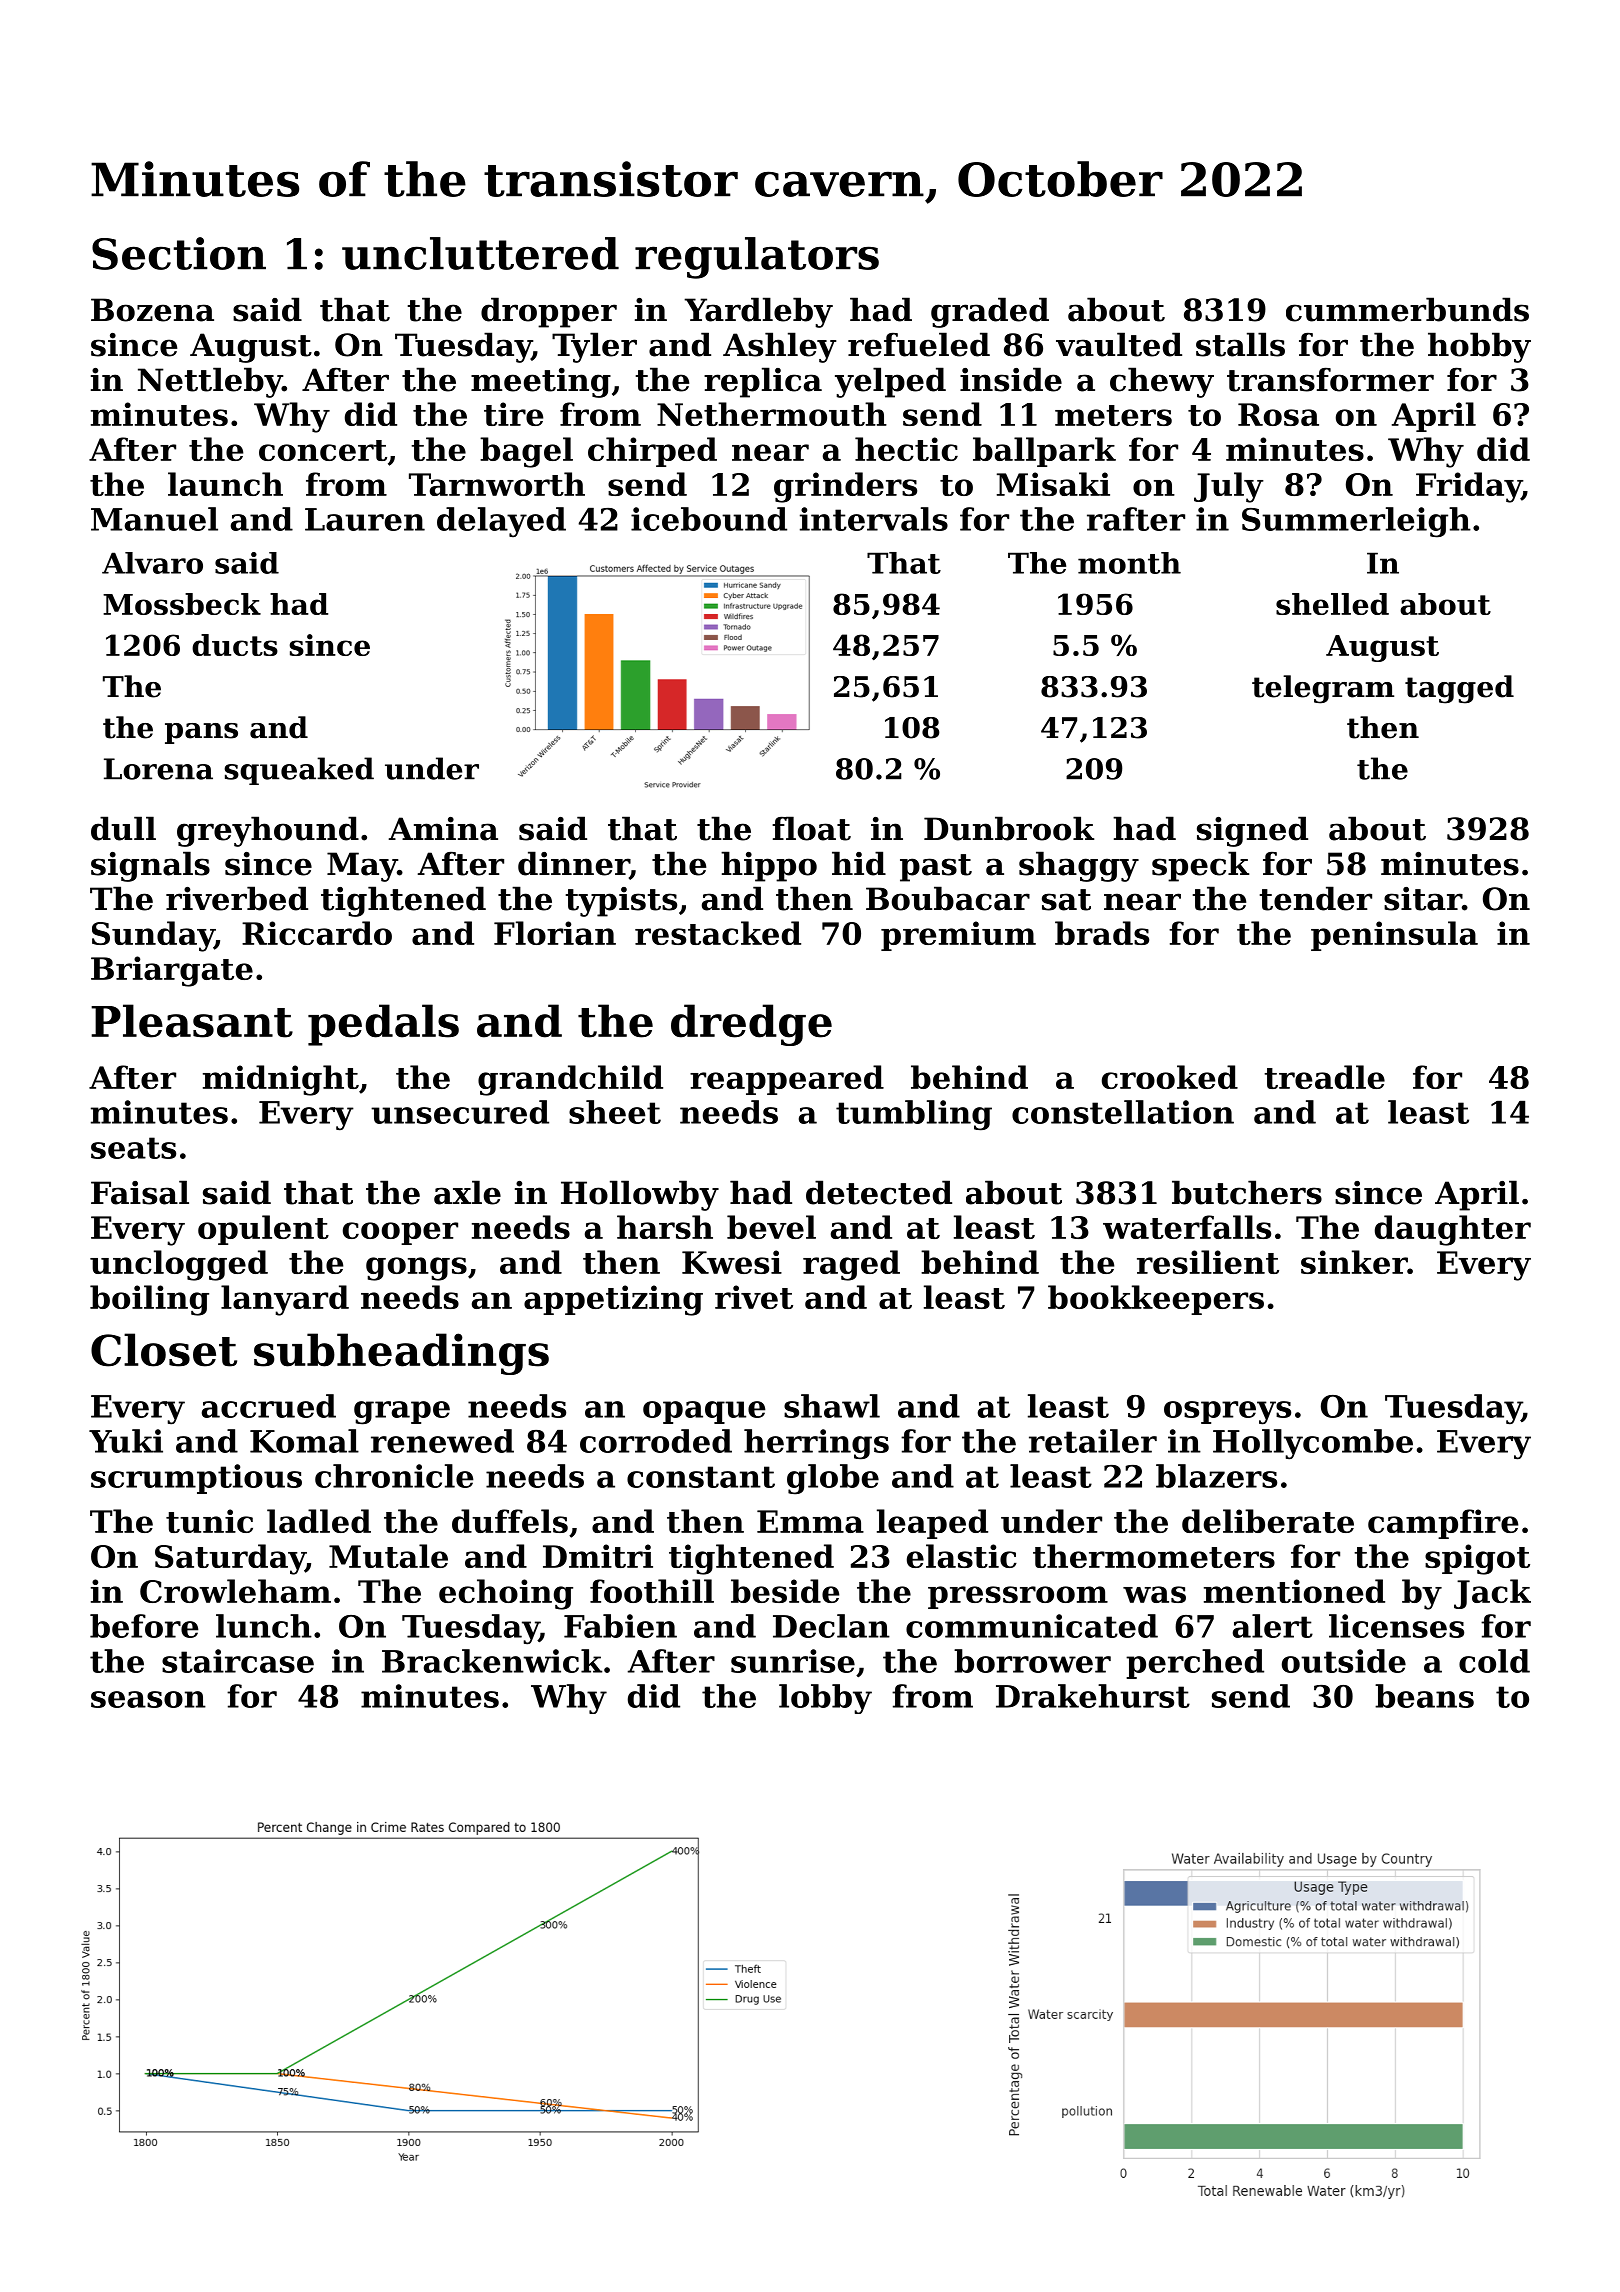 This page has width=1620, height=2292. Describe the element at coordinates (570, 1080) in the page. I see `grandchild` at that location.
